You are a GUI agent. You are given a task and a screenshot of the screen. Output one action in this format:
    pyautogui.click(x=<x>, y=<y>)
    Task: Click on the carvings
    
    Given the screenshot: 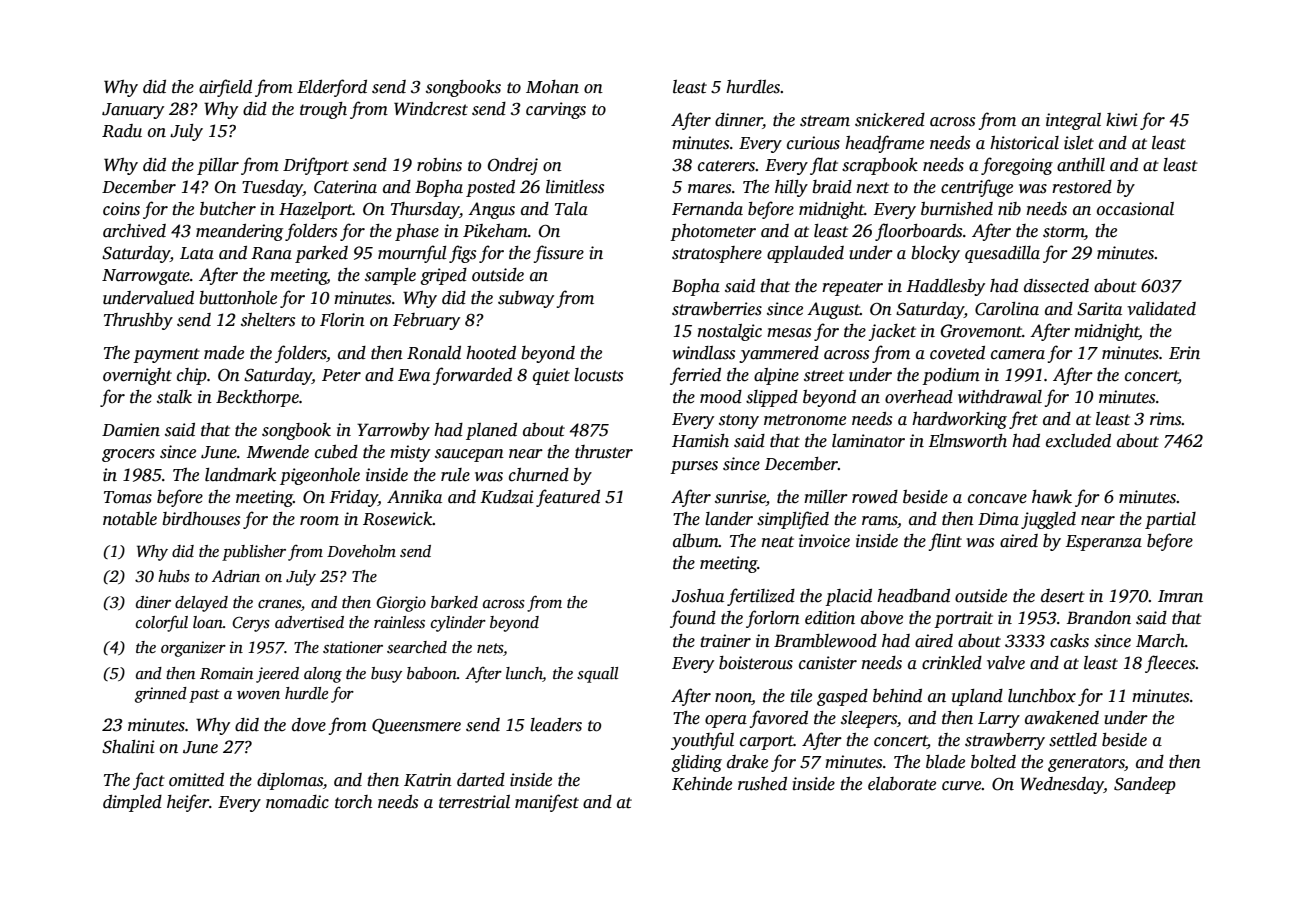 What is the action you would take?
    pyautogui.click(x=556, y=110)
